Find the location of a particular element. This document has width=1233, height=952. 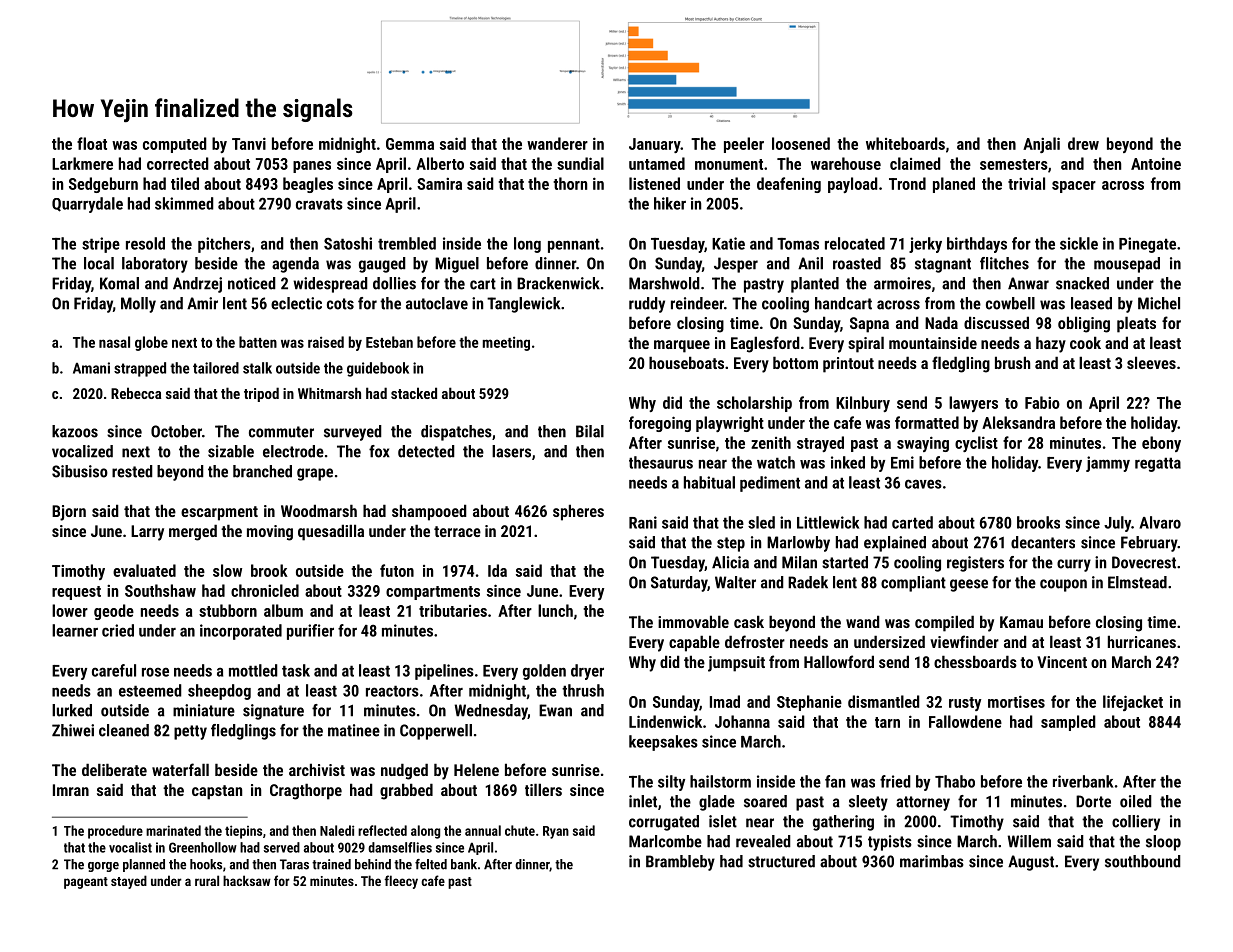

whiteboards is located at coordinates (905, 143).
